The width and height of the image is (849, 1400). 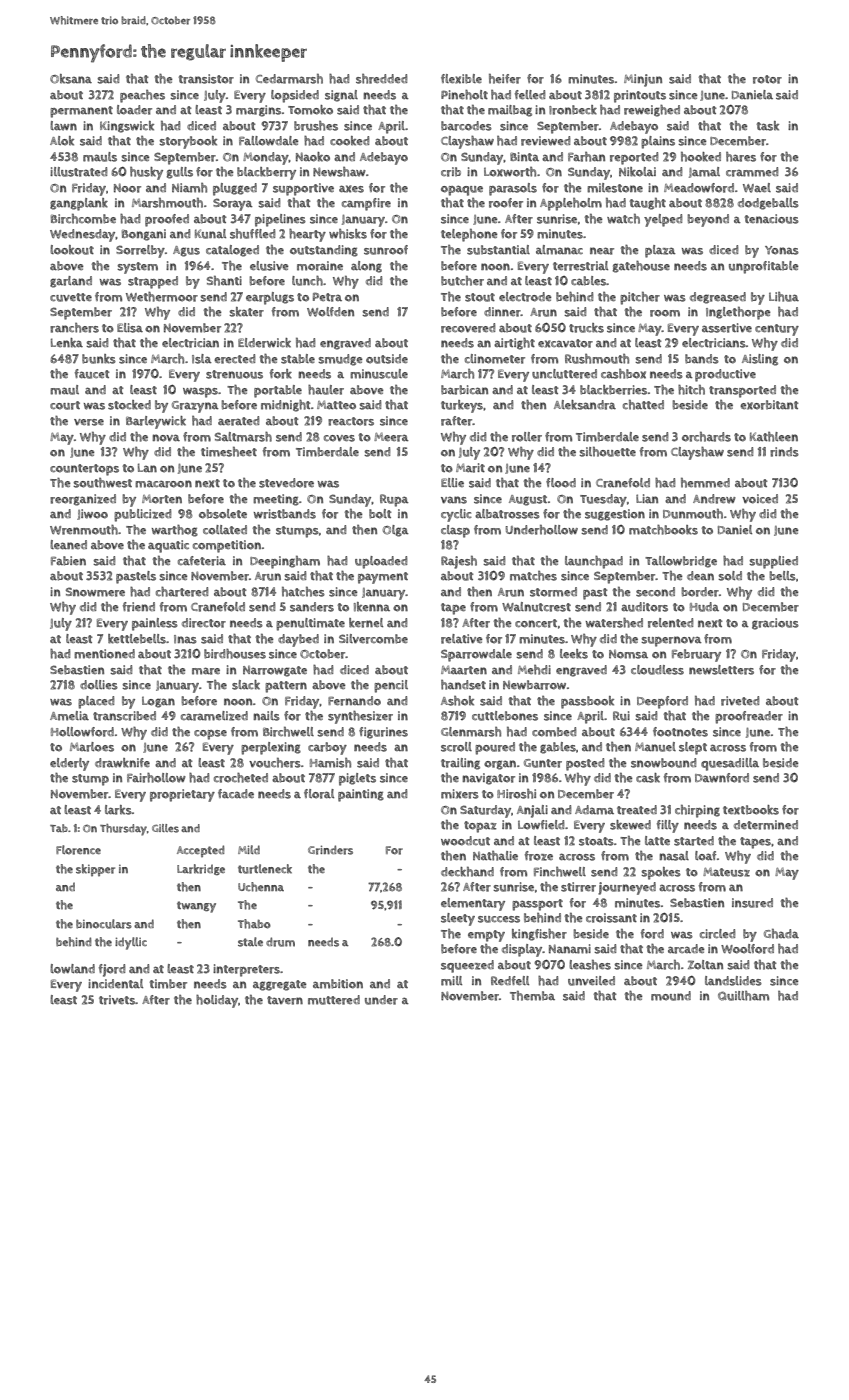 What do you see at coordinates (327, 748) in the image?
I see `carboy` at bounding box center [327, 748].
